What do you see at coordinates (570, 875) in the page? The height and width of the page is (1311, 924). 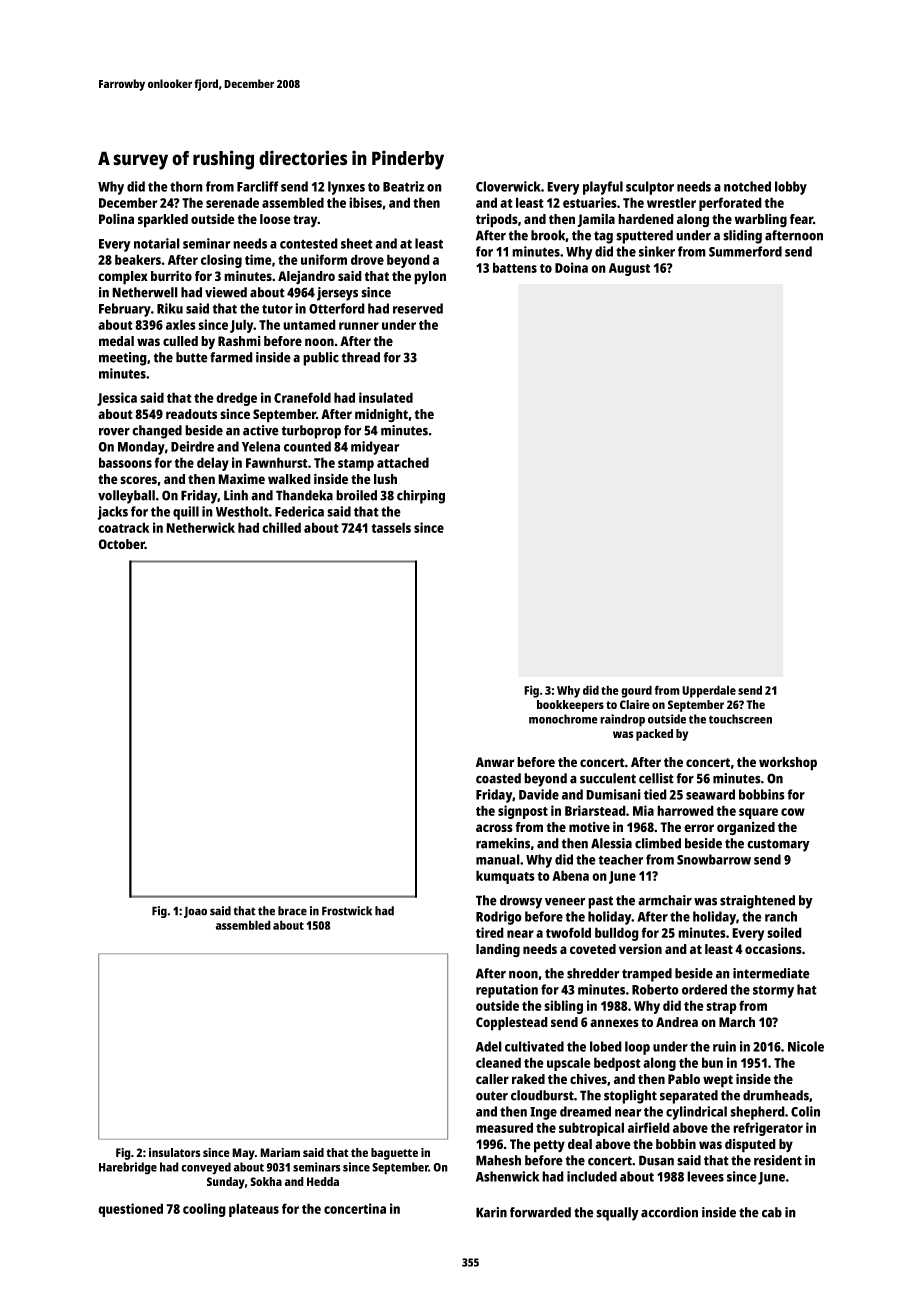 I see `Abena` at bounding box center [570, 875].
